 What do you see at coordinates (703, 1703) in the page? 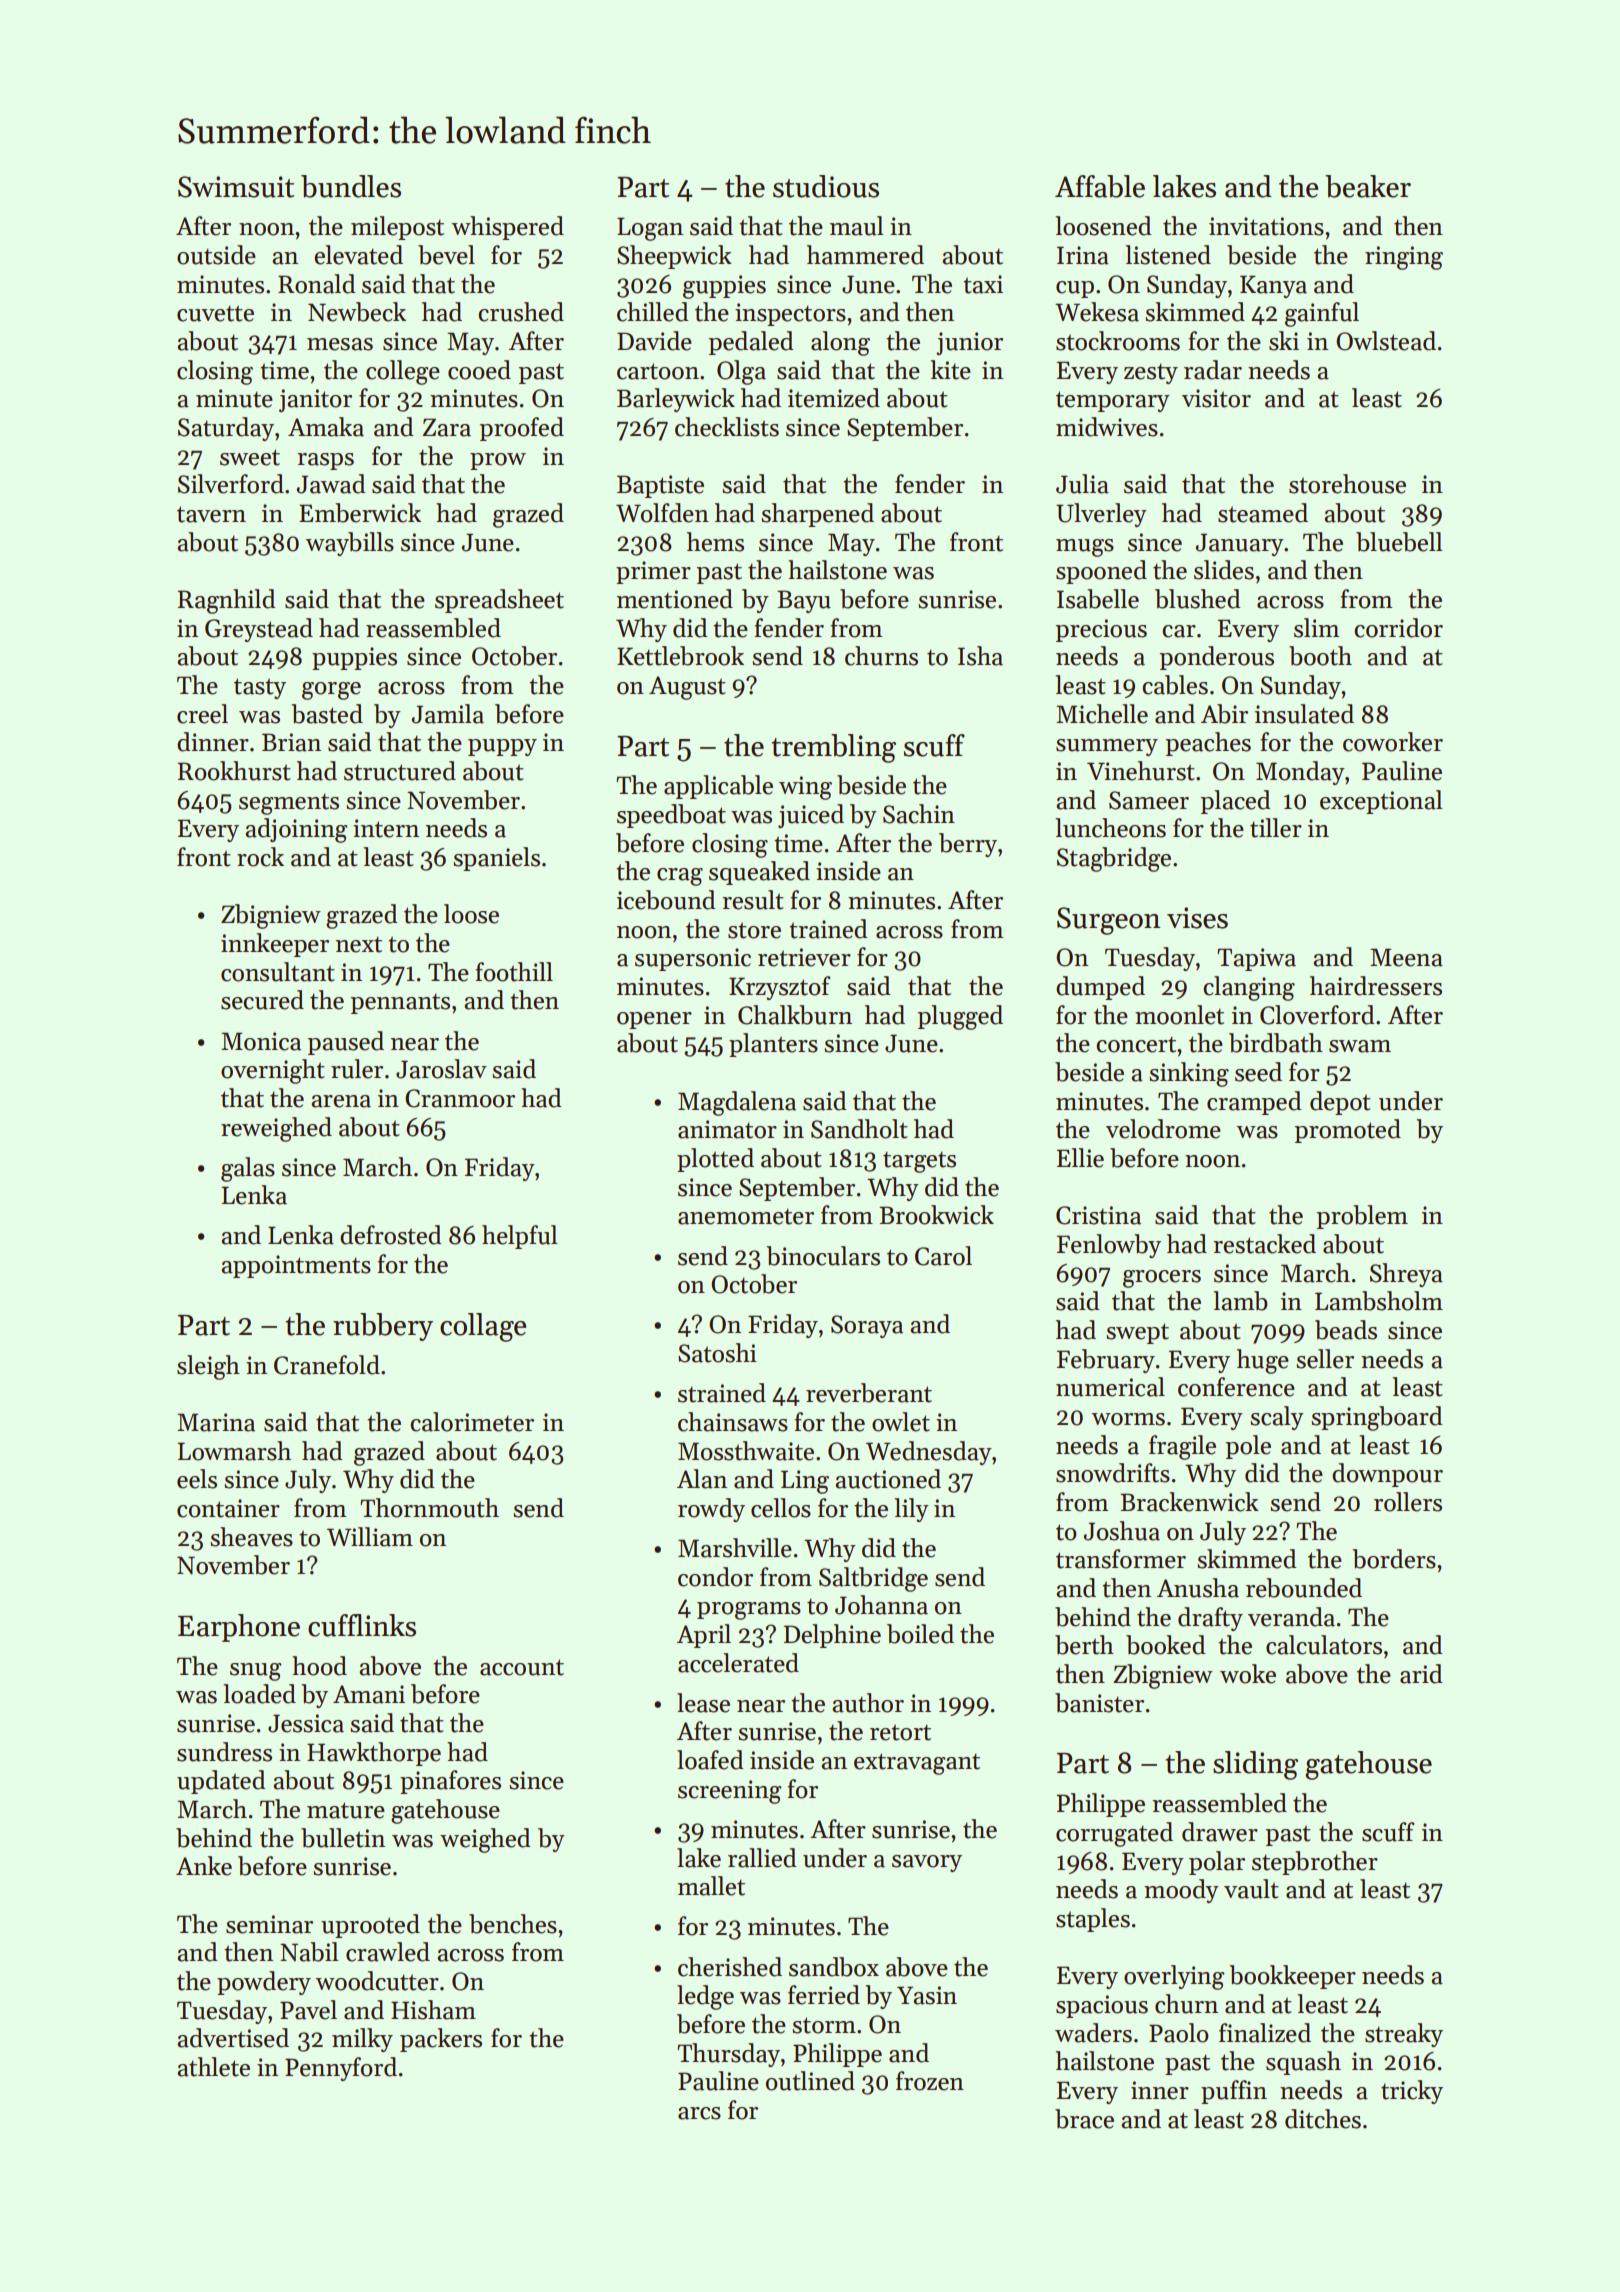
I see `lease` at bounding box center [703, 1703].
